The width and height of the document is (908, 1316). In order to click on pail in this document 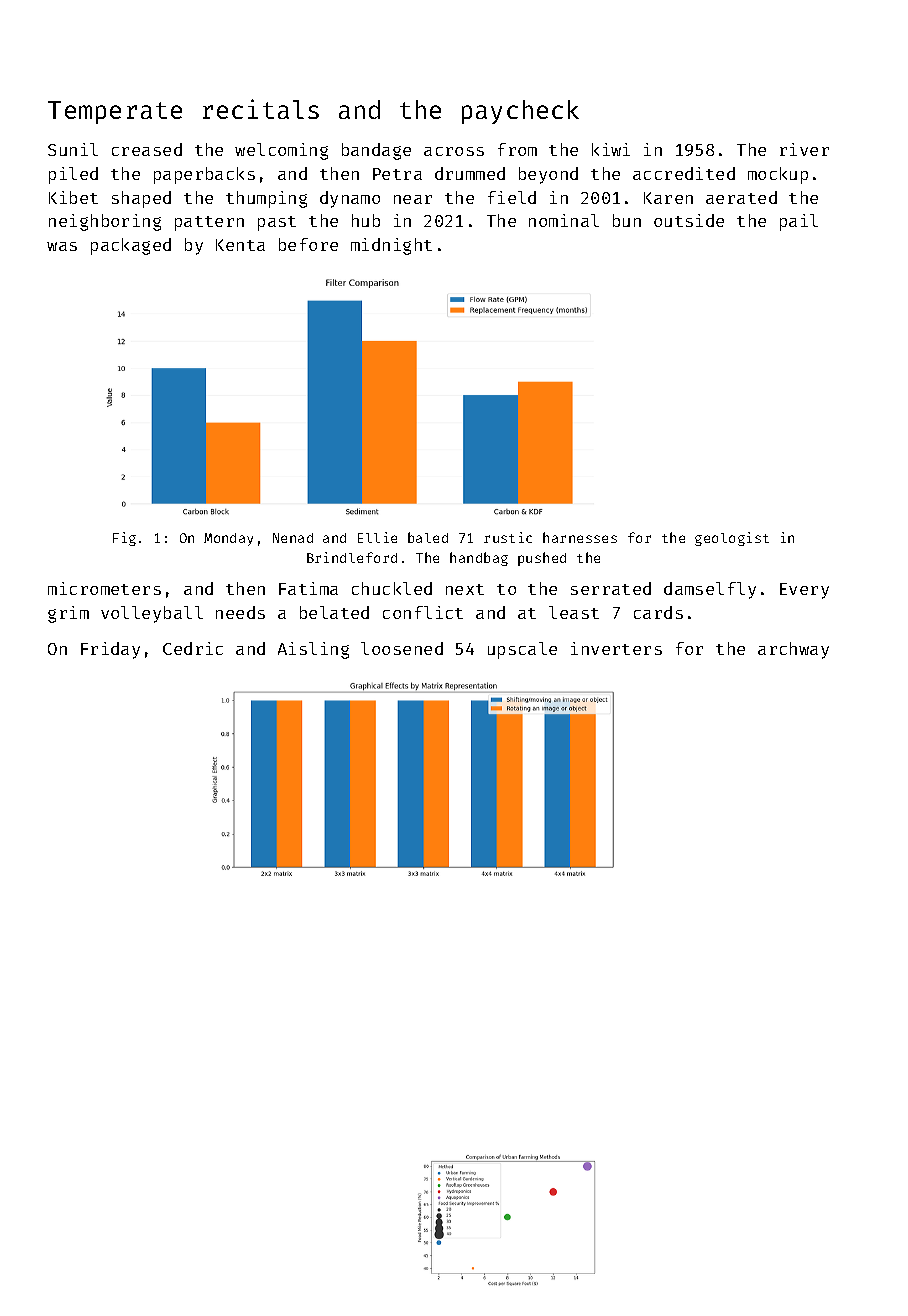, I will do `click(799, 222)`.
